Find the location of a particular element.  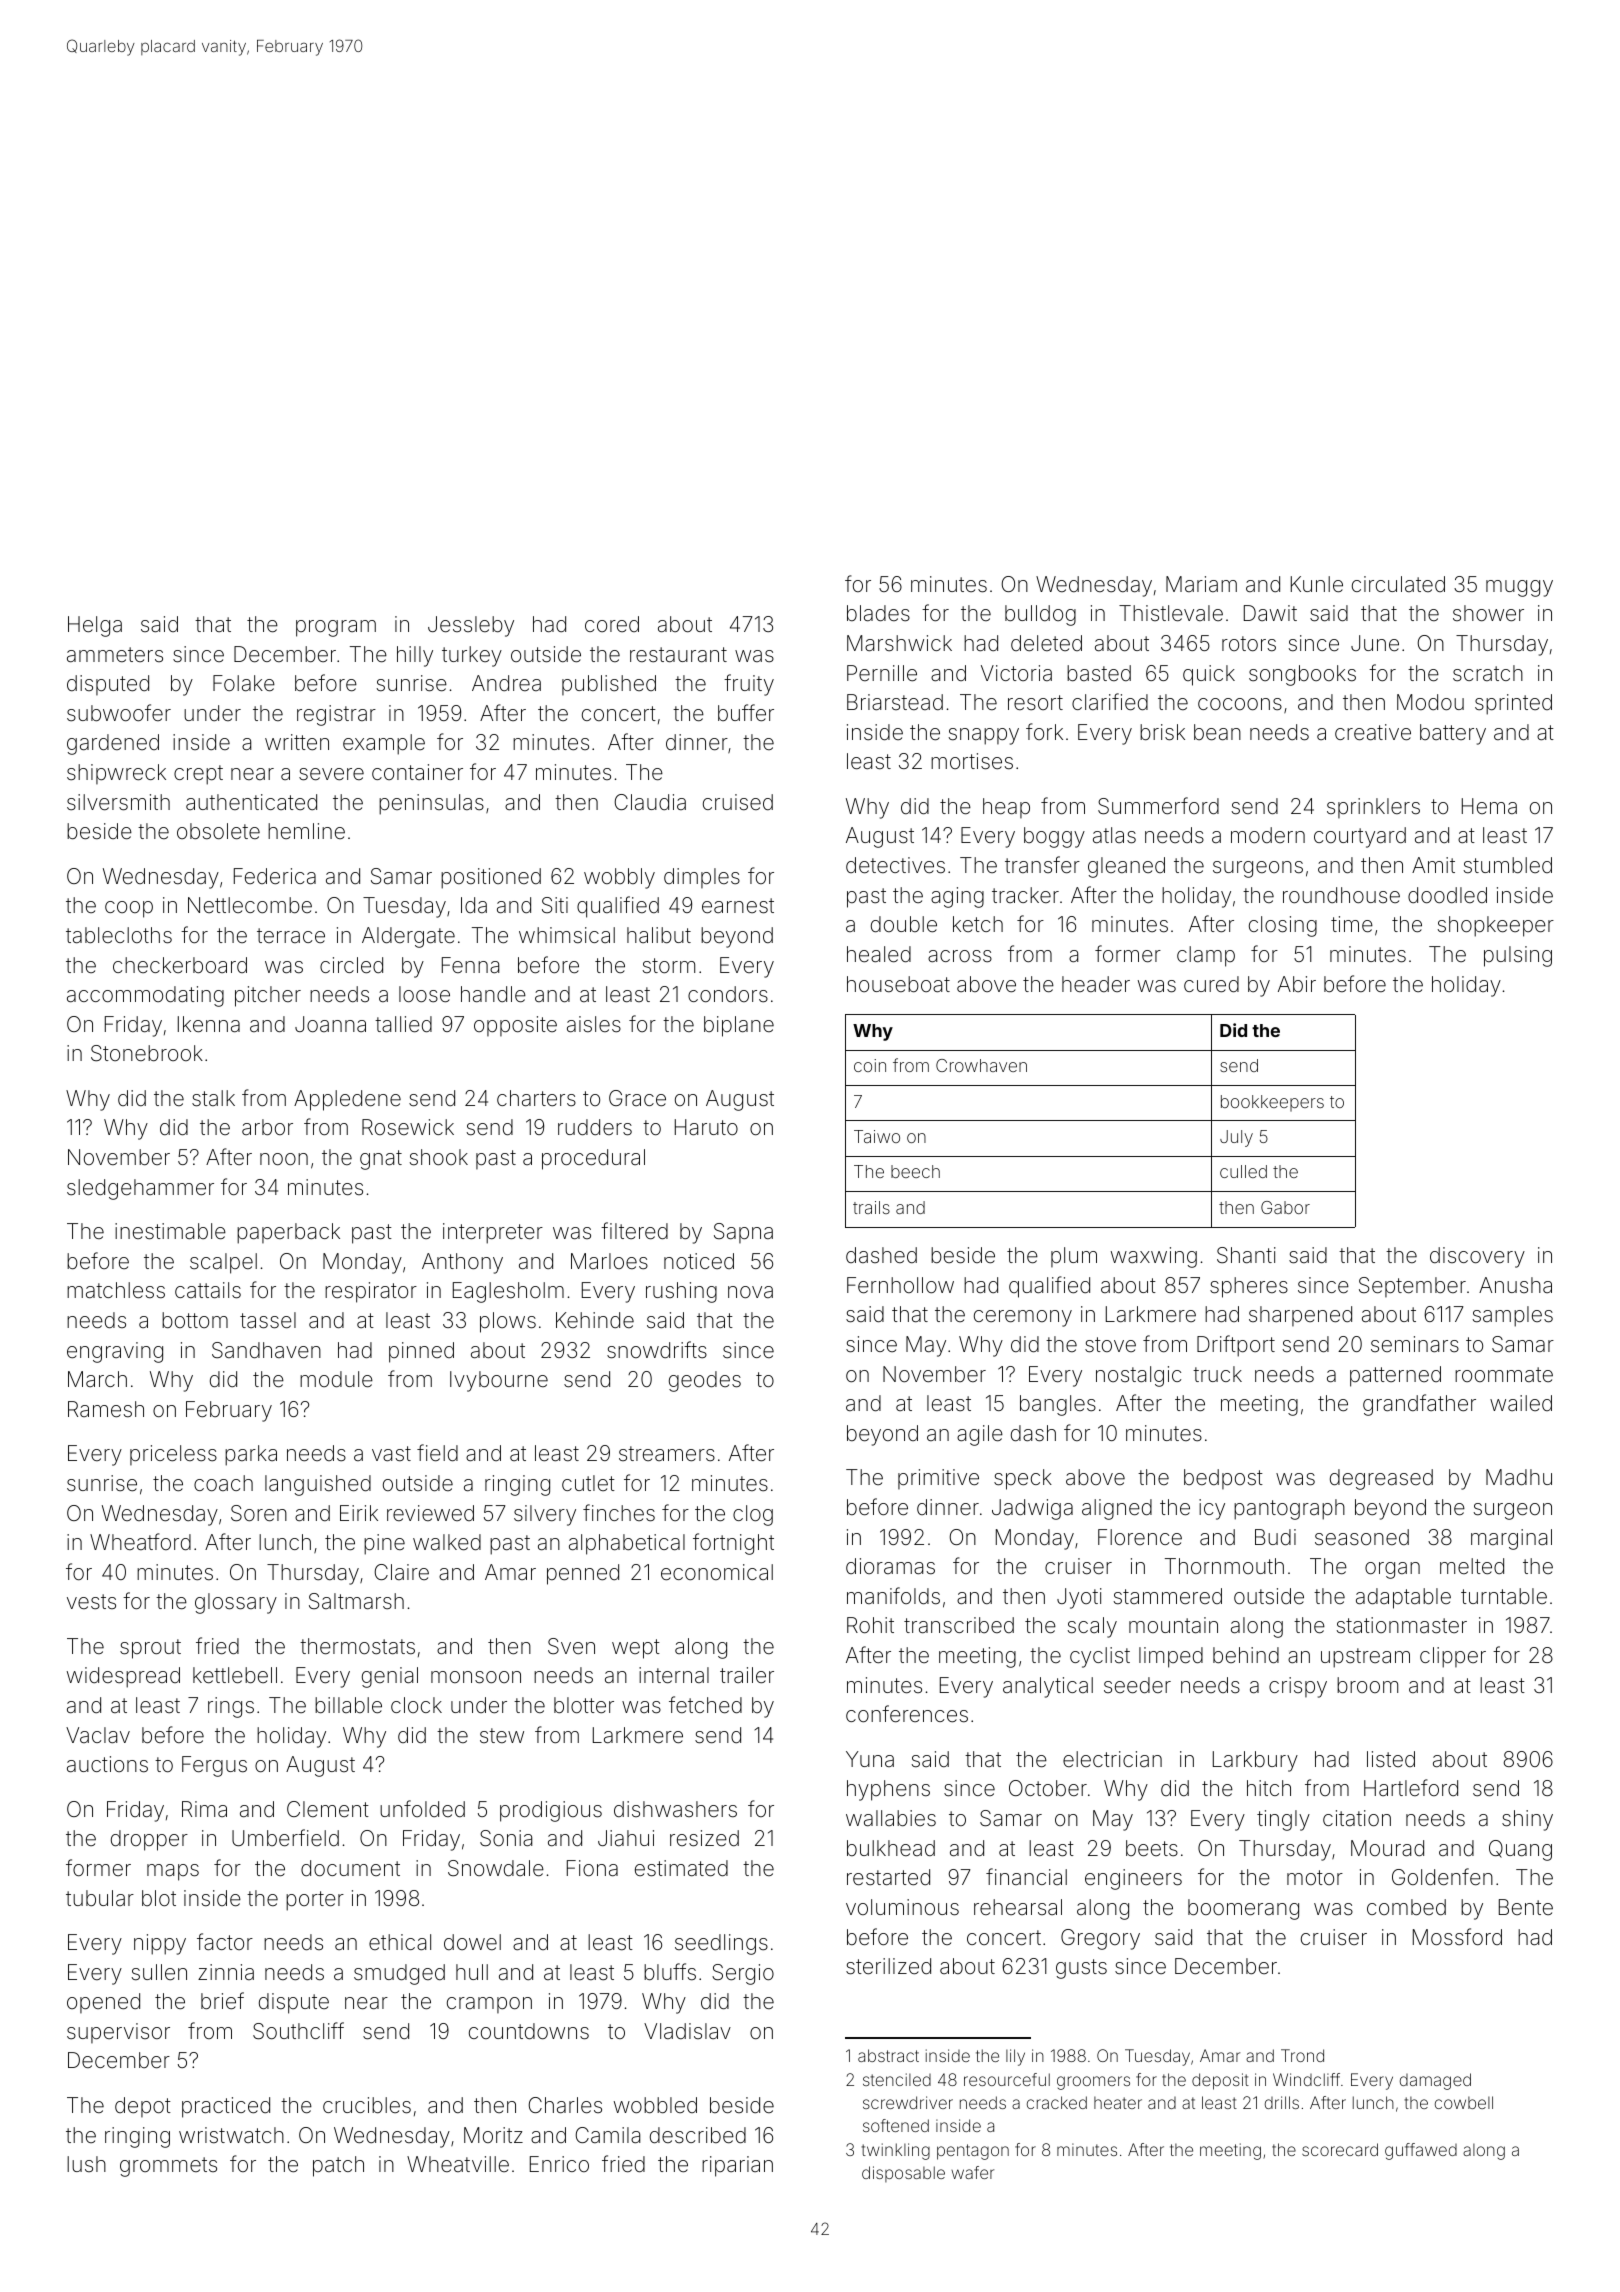

Helga is located at coordinates (95, 626).
